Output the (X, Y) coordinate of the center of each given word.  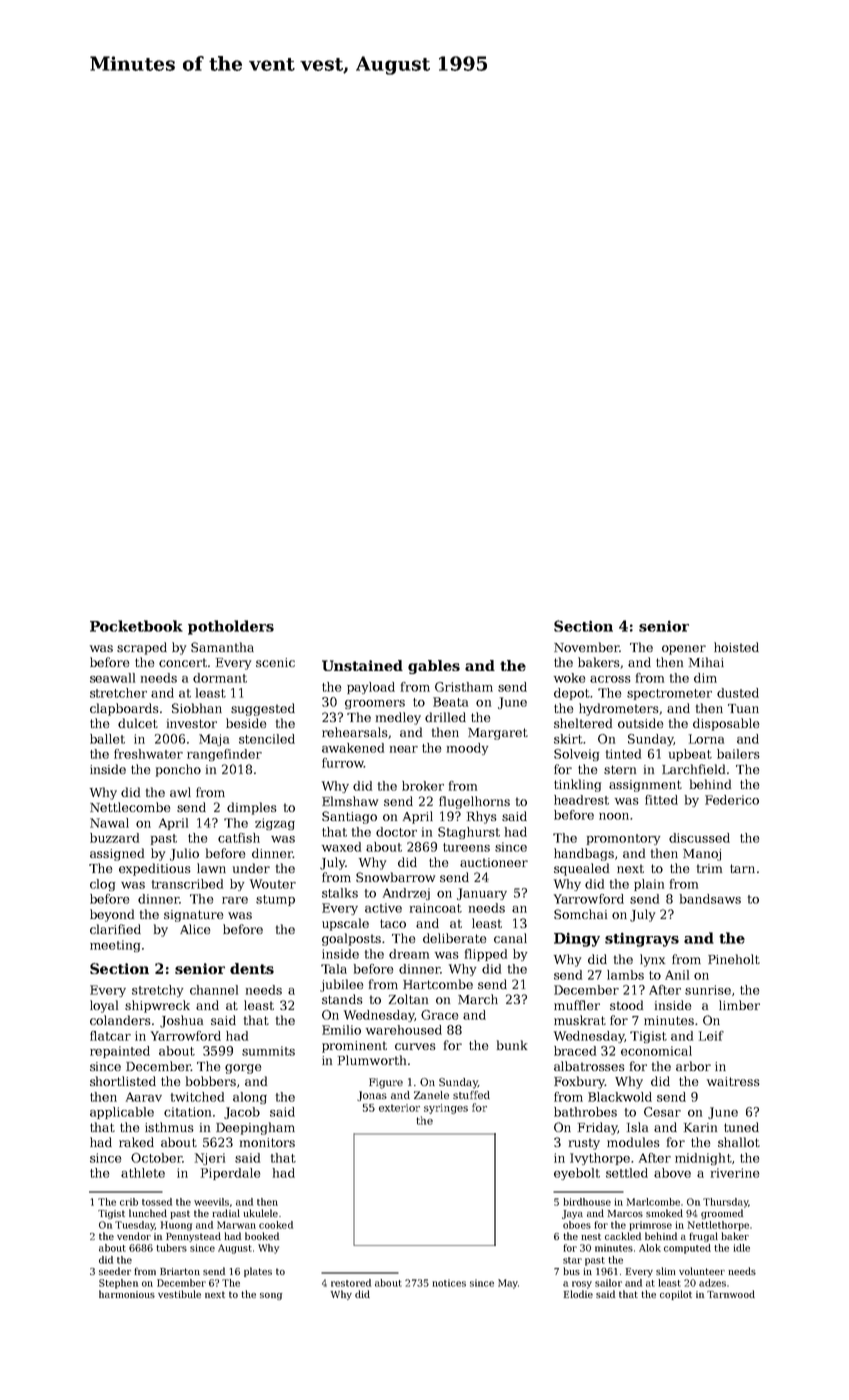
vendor (134, 1236)
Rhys (482, 817)
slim (666, 1271)
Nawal (109, 823)
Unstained (362, 665)
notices (449, 1283)
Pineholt (734, 959)
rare (235, 900)
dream (409, 954)
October (156, 1158)
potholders (231, 627)
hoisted (736, 647)
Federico (732, 800)
